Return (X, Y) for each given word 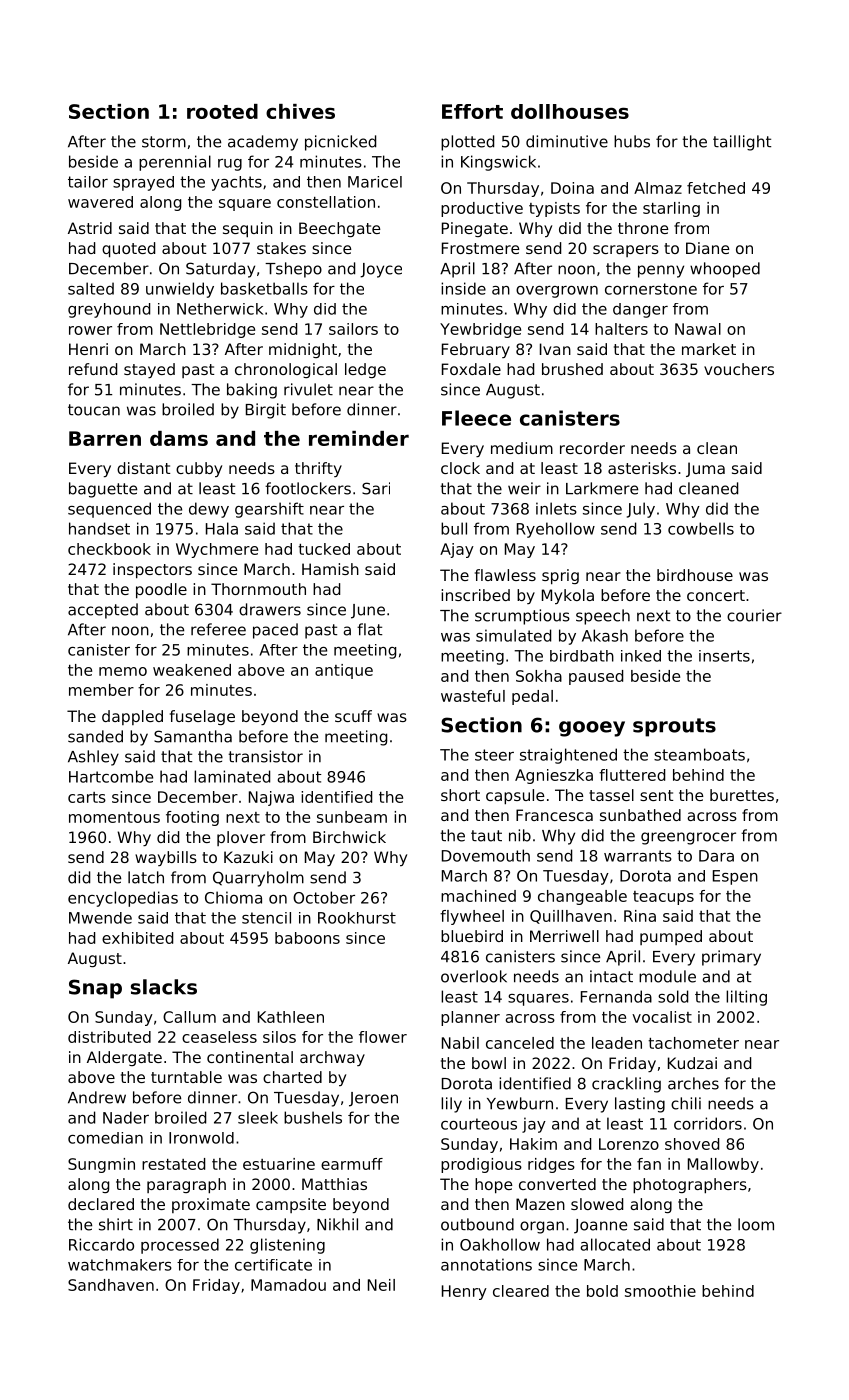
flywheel (472, 917)
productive (482, 209)
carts (87, 797)
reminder (359, 438)
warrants (638, 856)
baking (252, 391)
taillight (742, 143)
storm (164, 142)
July (641, 510)
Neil (381, 1285)
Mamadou (288, 1285)
